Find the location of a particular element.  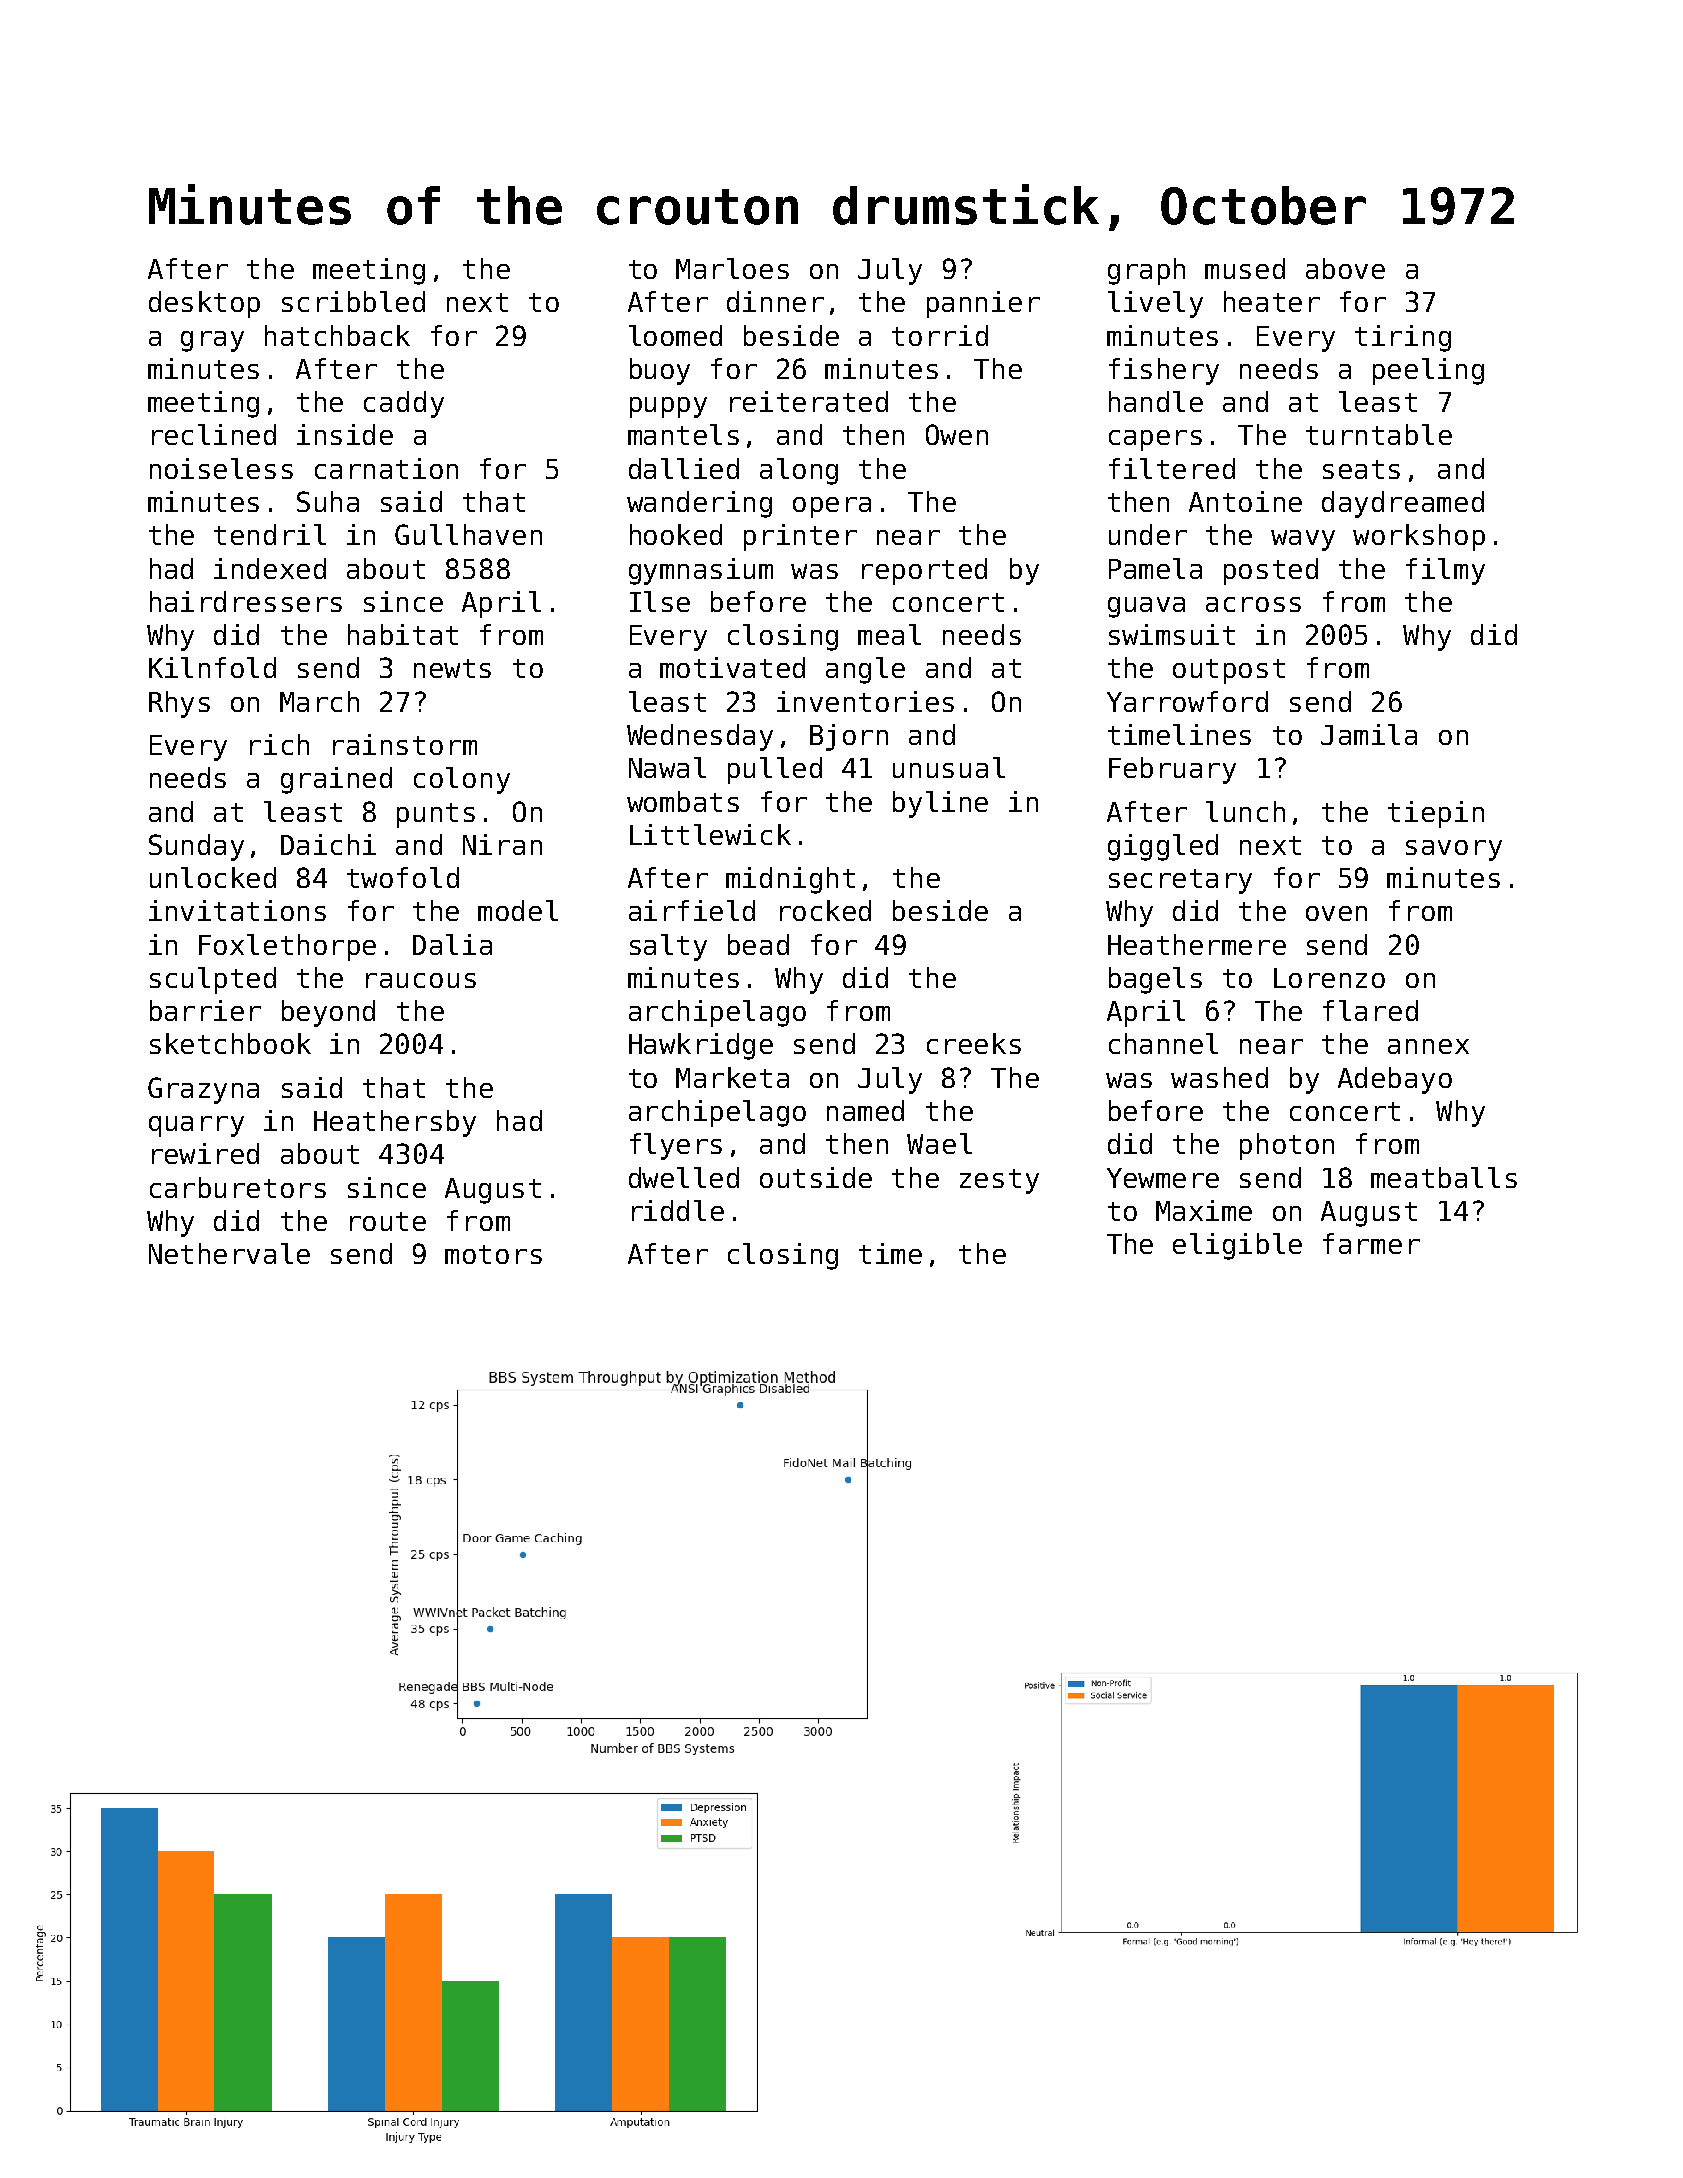

motors is located at coordinates (493, 1254).
